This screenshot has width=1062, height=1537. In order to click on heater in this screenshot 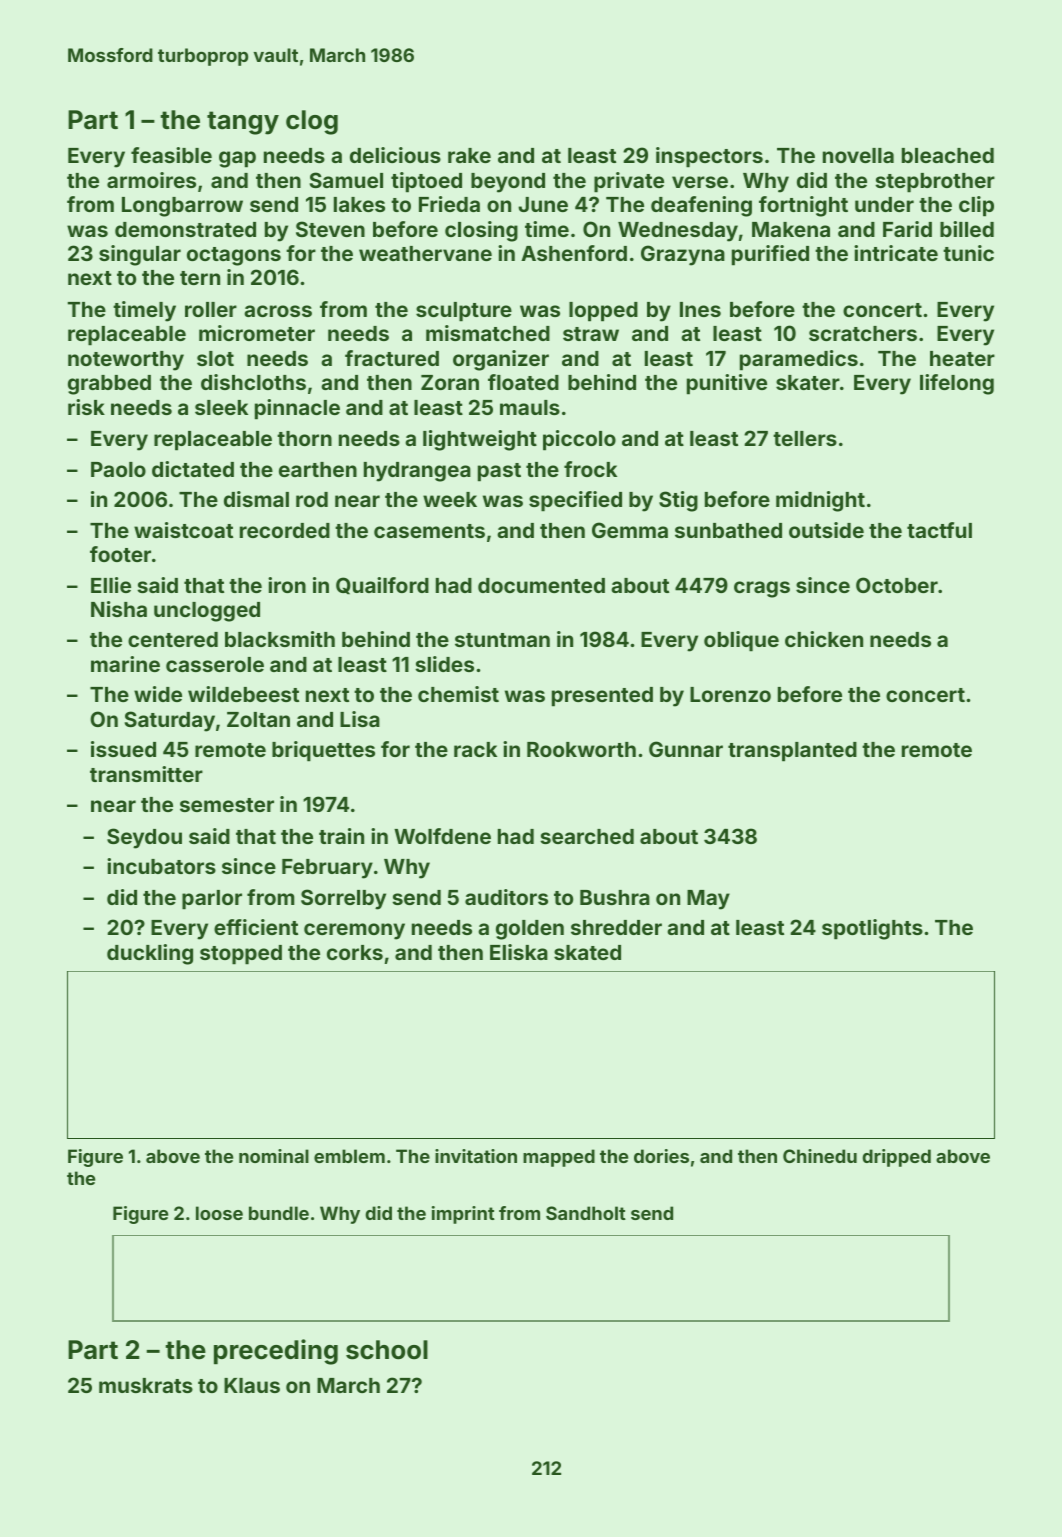, I will do `click(962, 358)`.
